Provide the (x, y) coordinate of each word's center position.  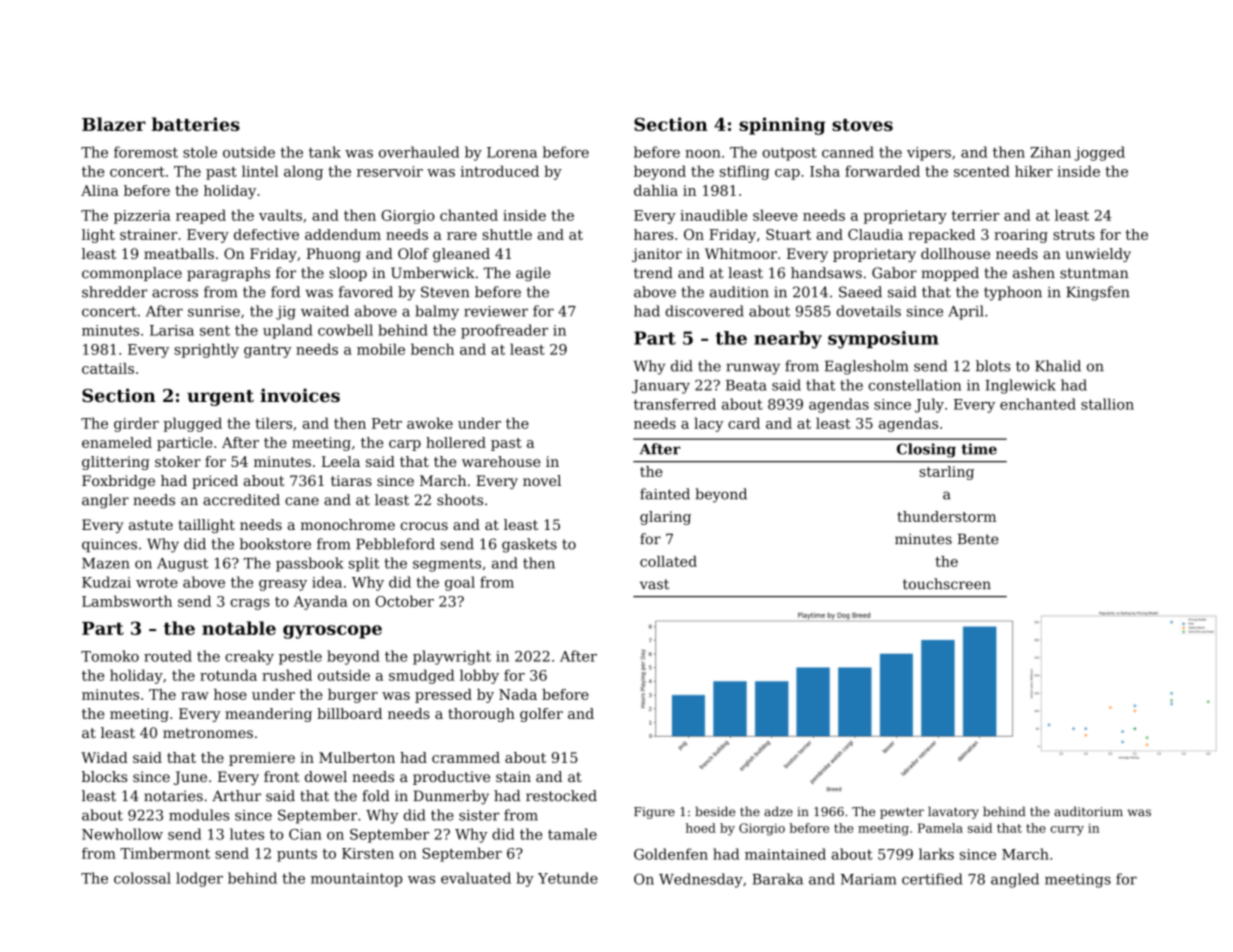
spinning (782, 126)
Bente (978, 539)
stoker (178, 461)
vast (654, 584)
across (175, 293)
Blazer (114, 124)
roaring (1021, 236)
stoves (862, 125)
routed (168, 656)
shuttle (507, 234)
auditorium (1088, 811)
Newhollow (122, 834)
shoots (460, 500)
